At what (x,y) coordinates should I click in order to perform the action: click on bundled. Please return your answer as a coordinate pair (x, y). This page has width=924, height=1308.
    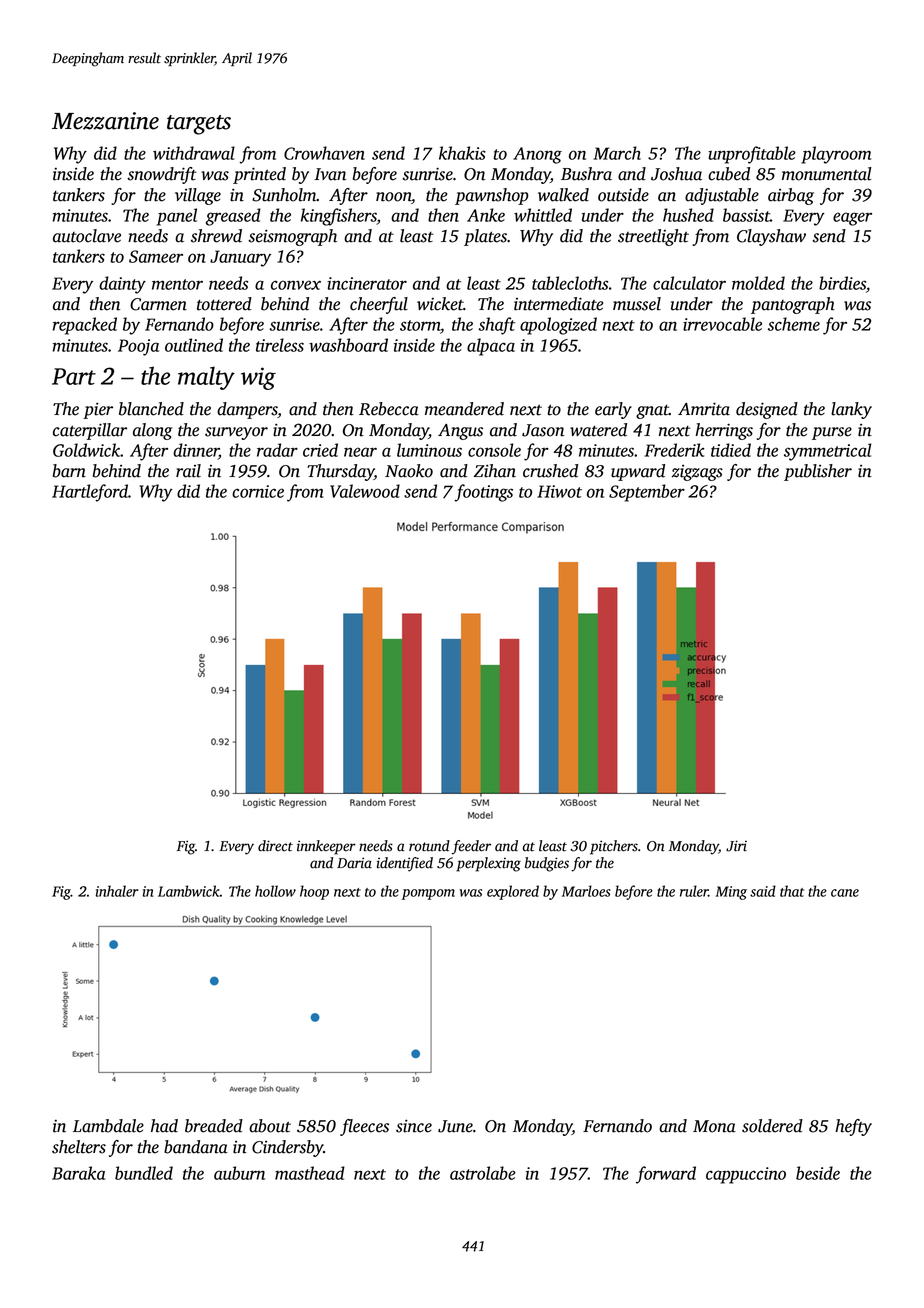
    Looking at the image, I should click on (144, 1173).
